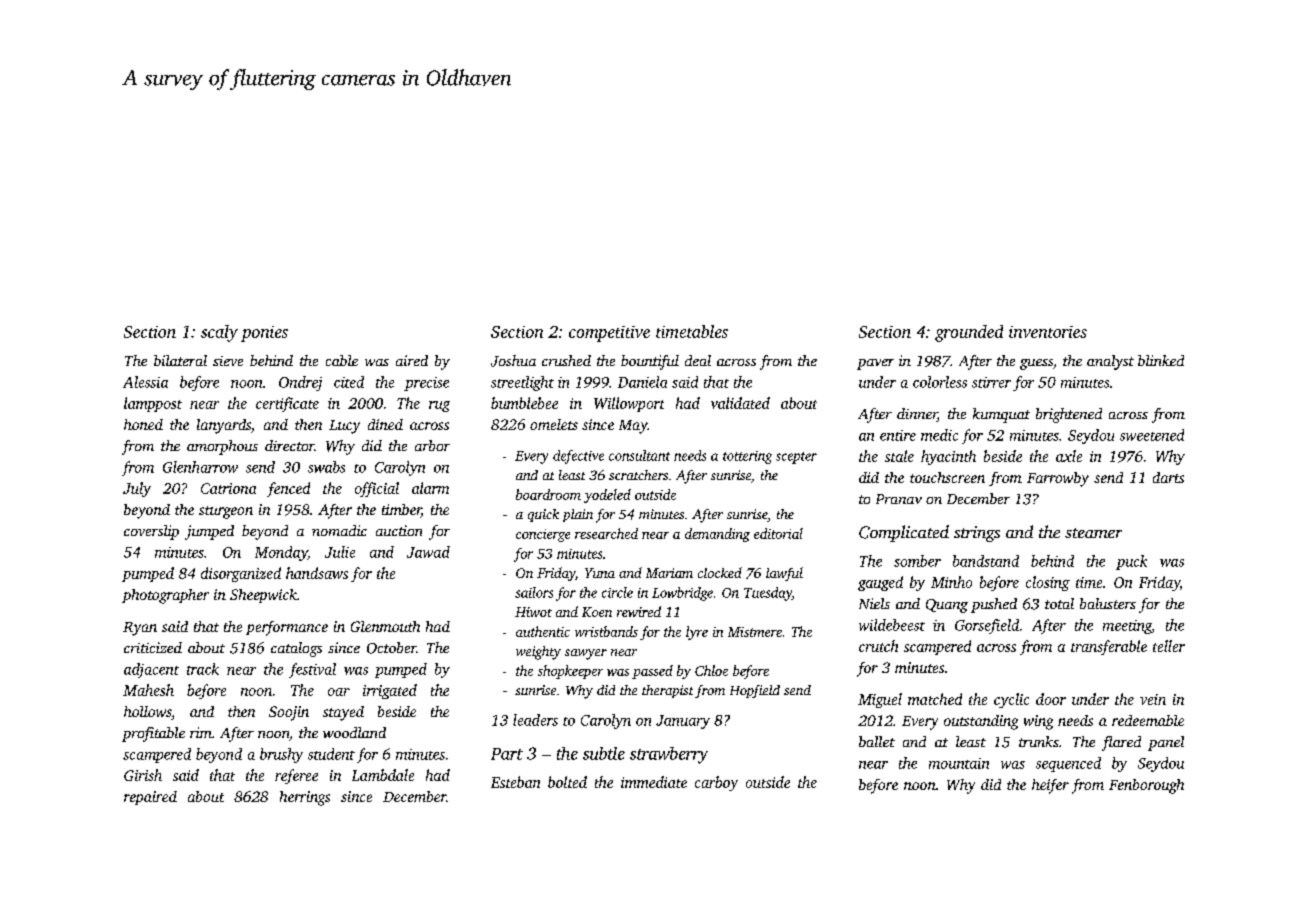  What do you see at coordinates (935, 699) in the screenshot?
I see `matched` at bounding box center [935, 699].
